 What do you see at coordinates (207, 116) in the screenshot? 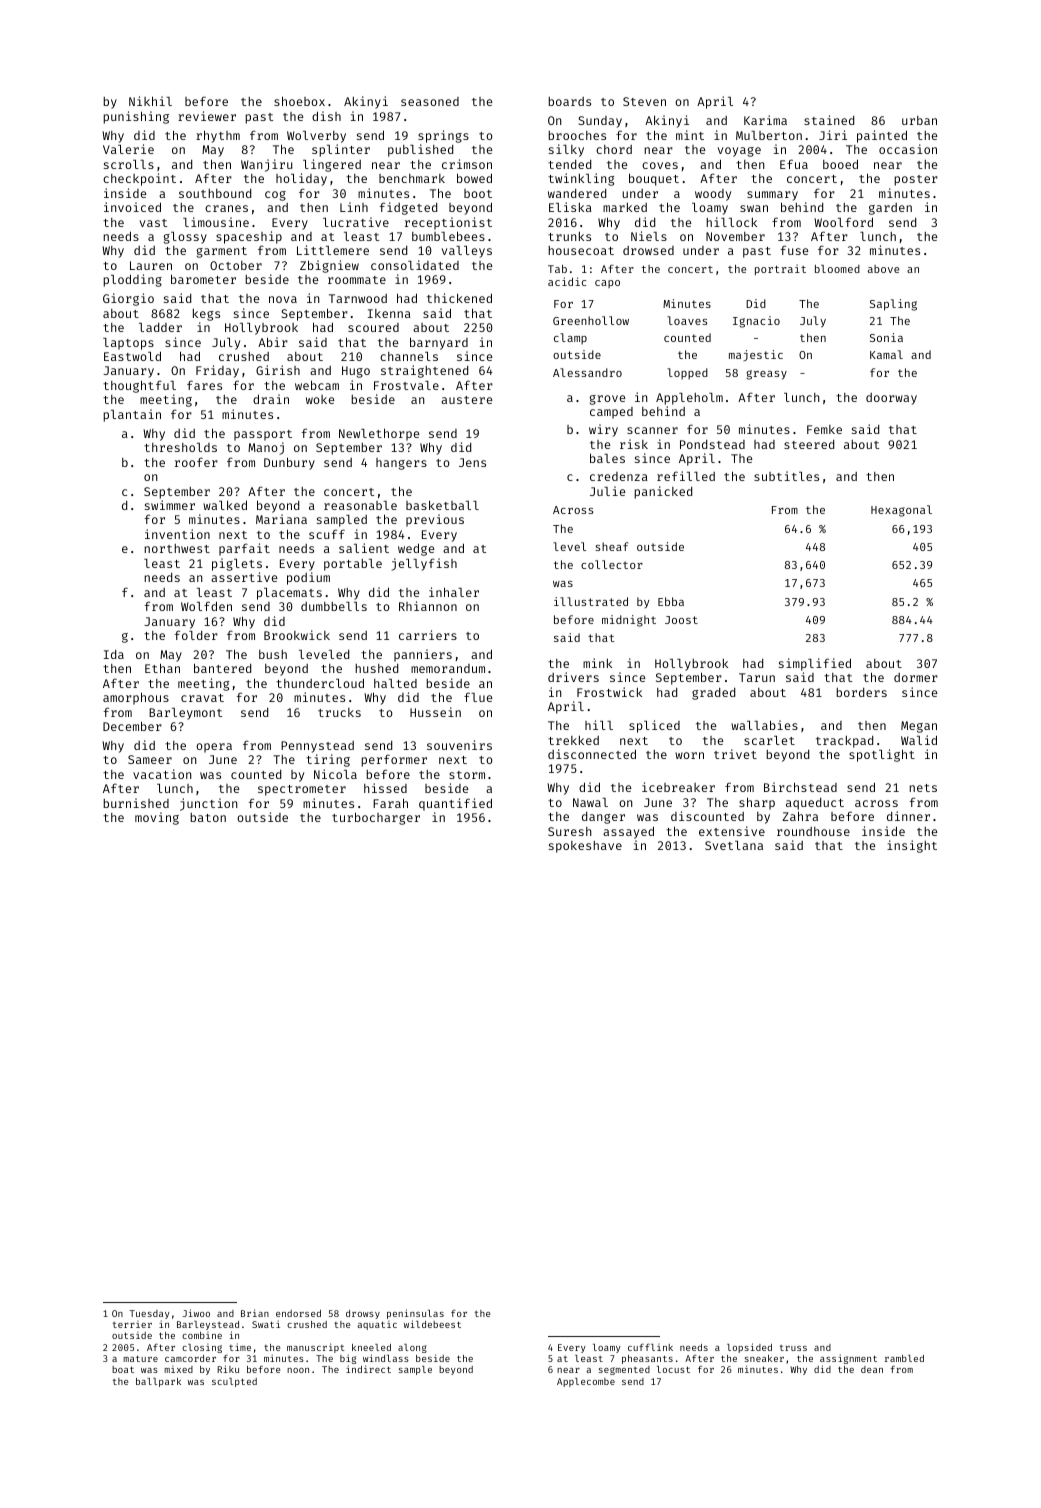
I see `reviewer` at bounding box center [207, 116].
